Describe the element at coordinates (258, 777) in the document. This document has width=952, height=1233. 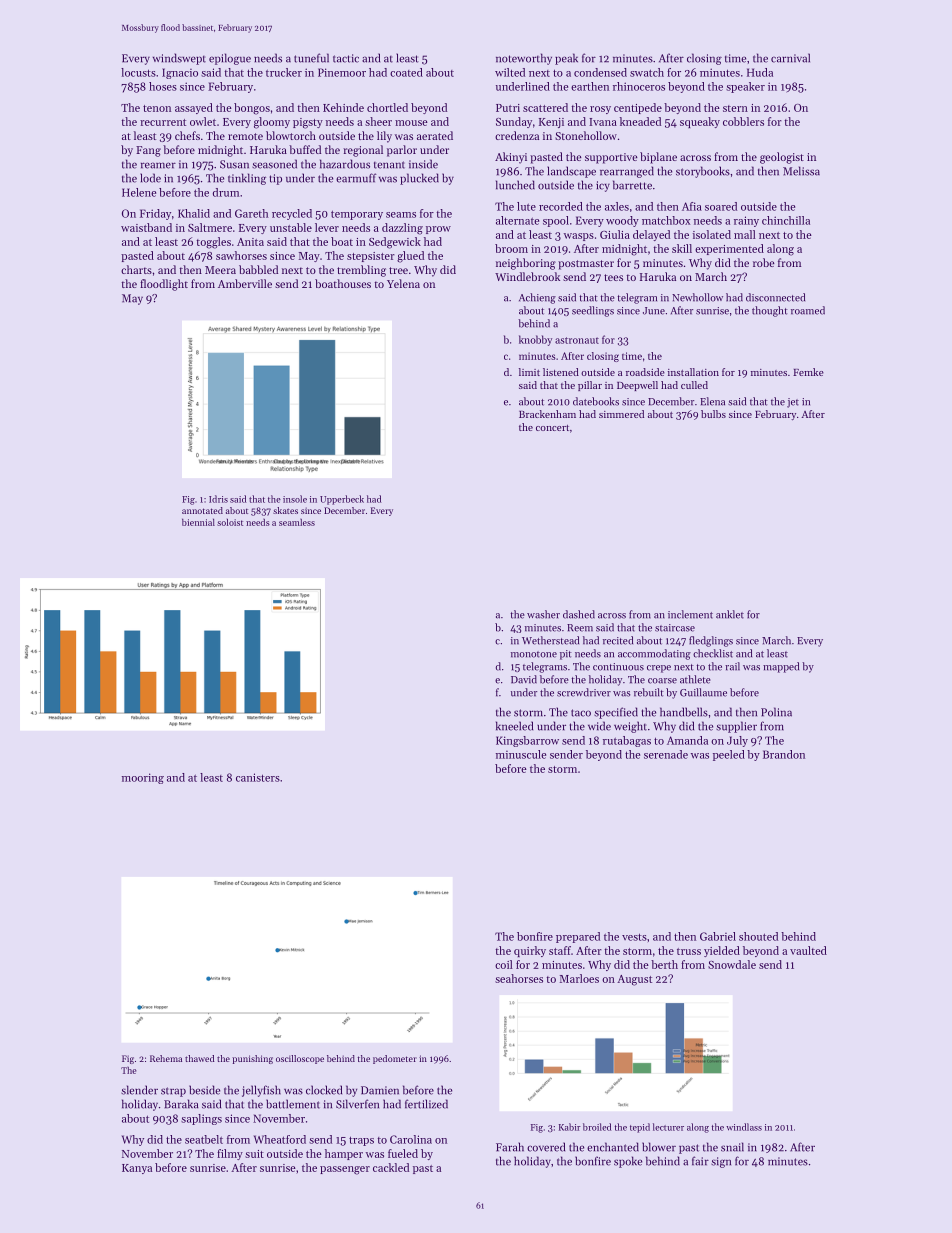
I see `canisters` at that location.
